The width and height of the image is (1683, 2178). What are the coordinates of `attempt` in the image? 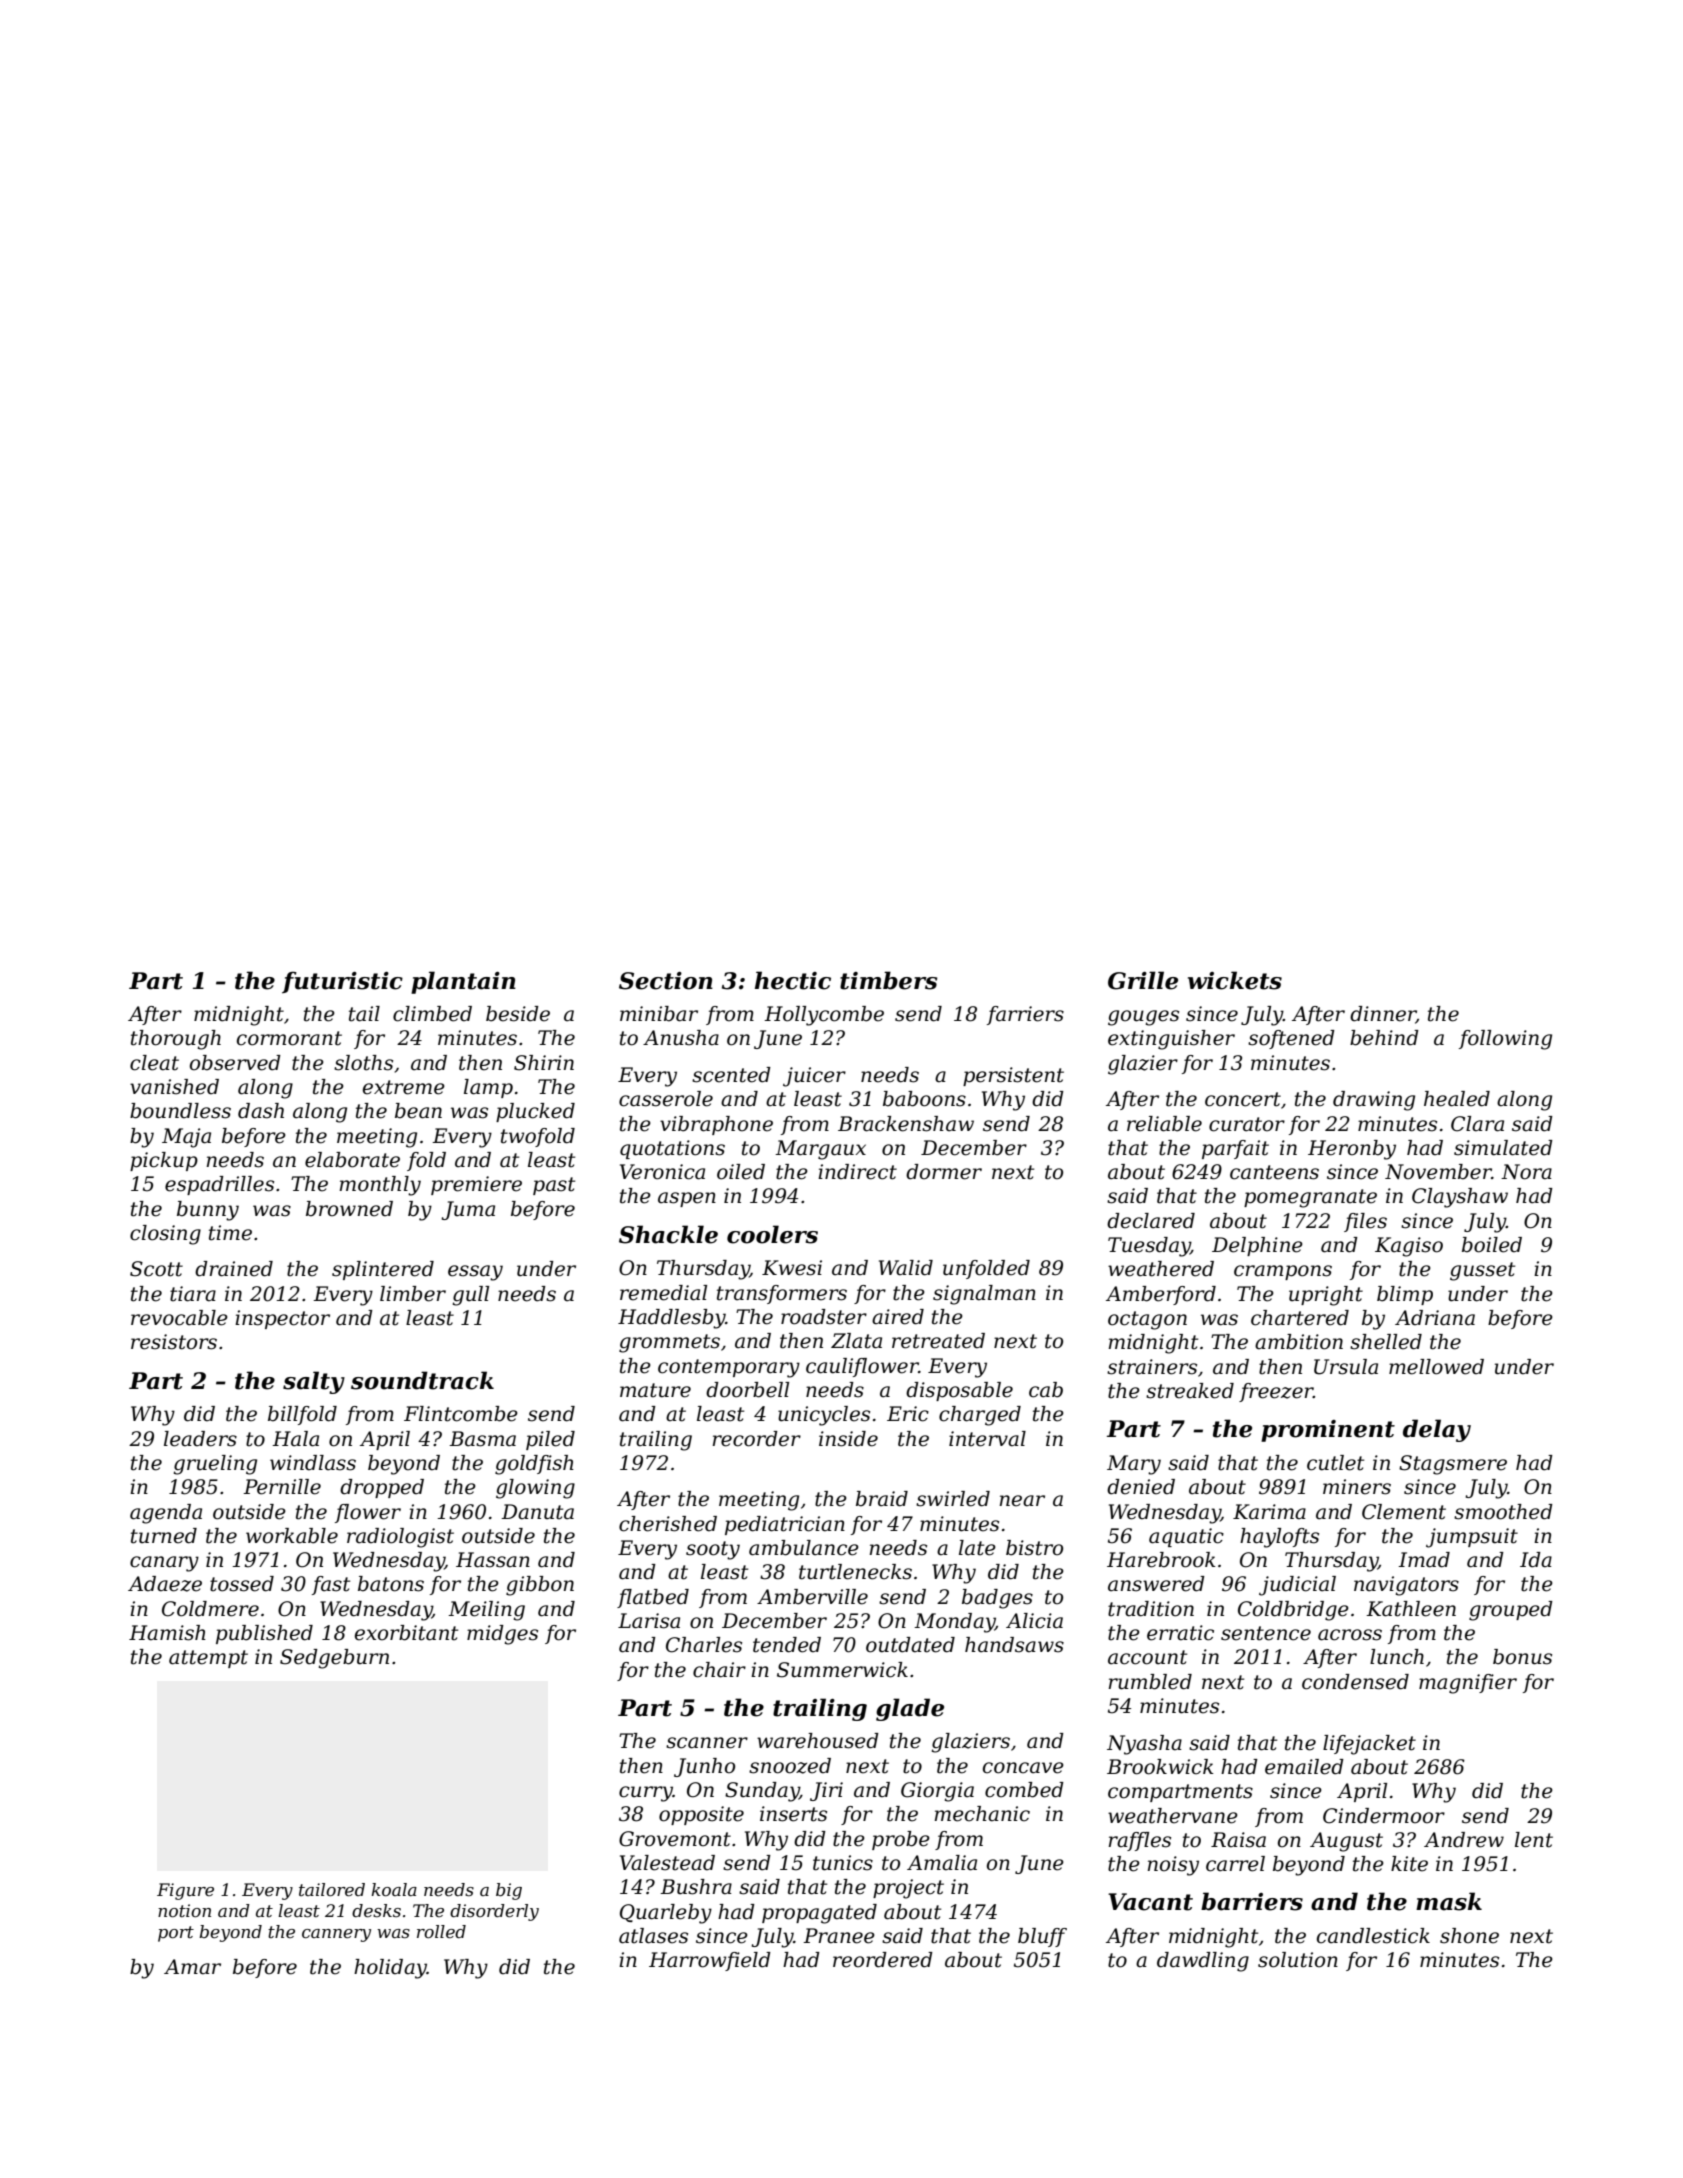 It's located at (208, 1659).
